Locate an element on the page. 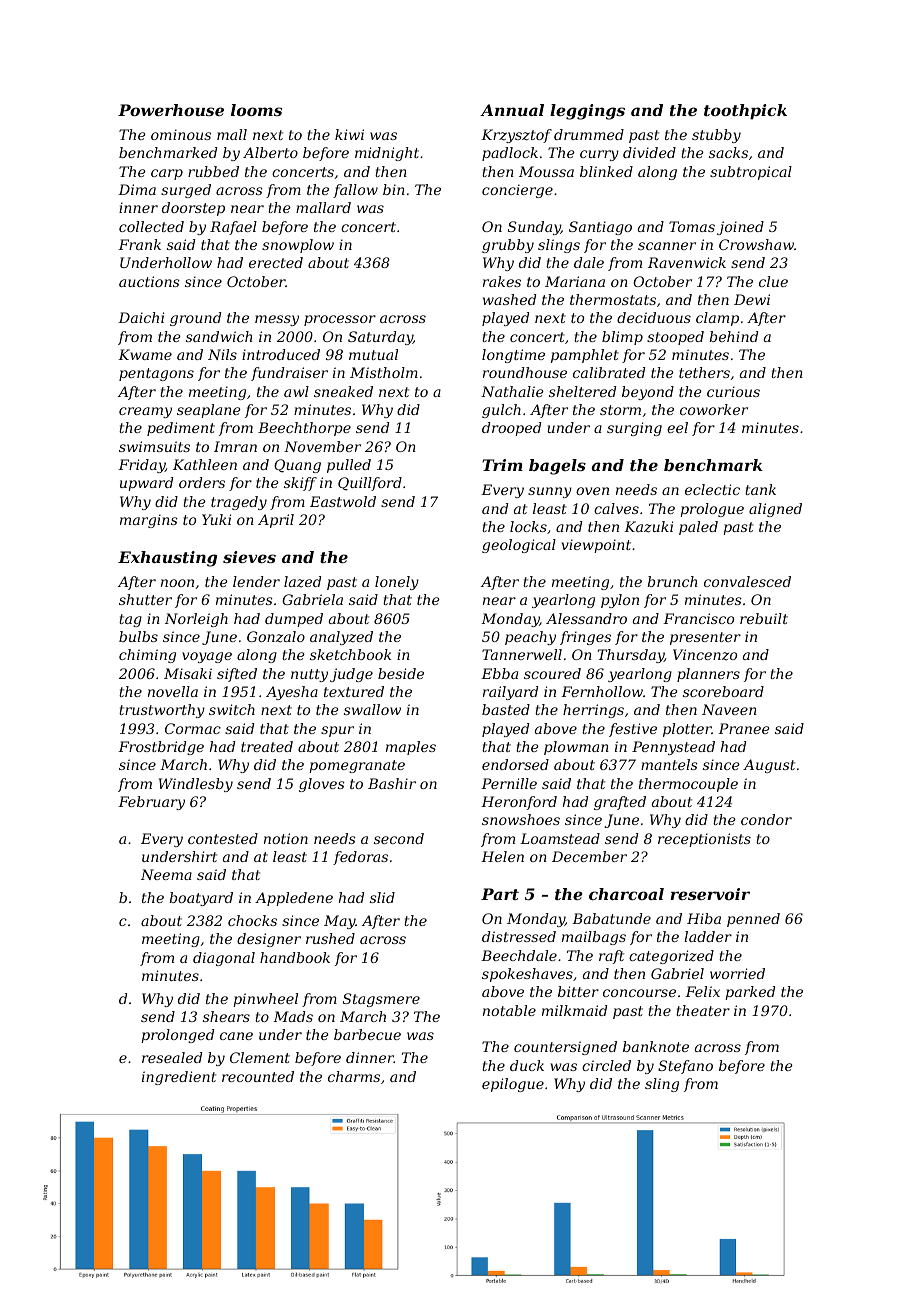  curious is located at coordinates (733, 391).
